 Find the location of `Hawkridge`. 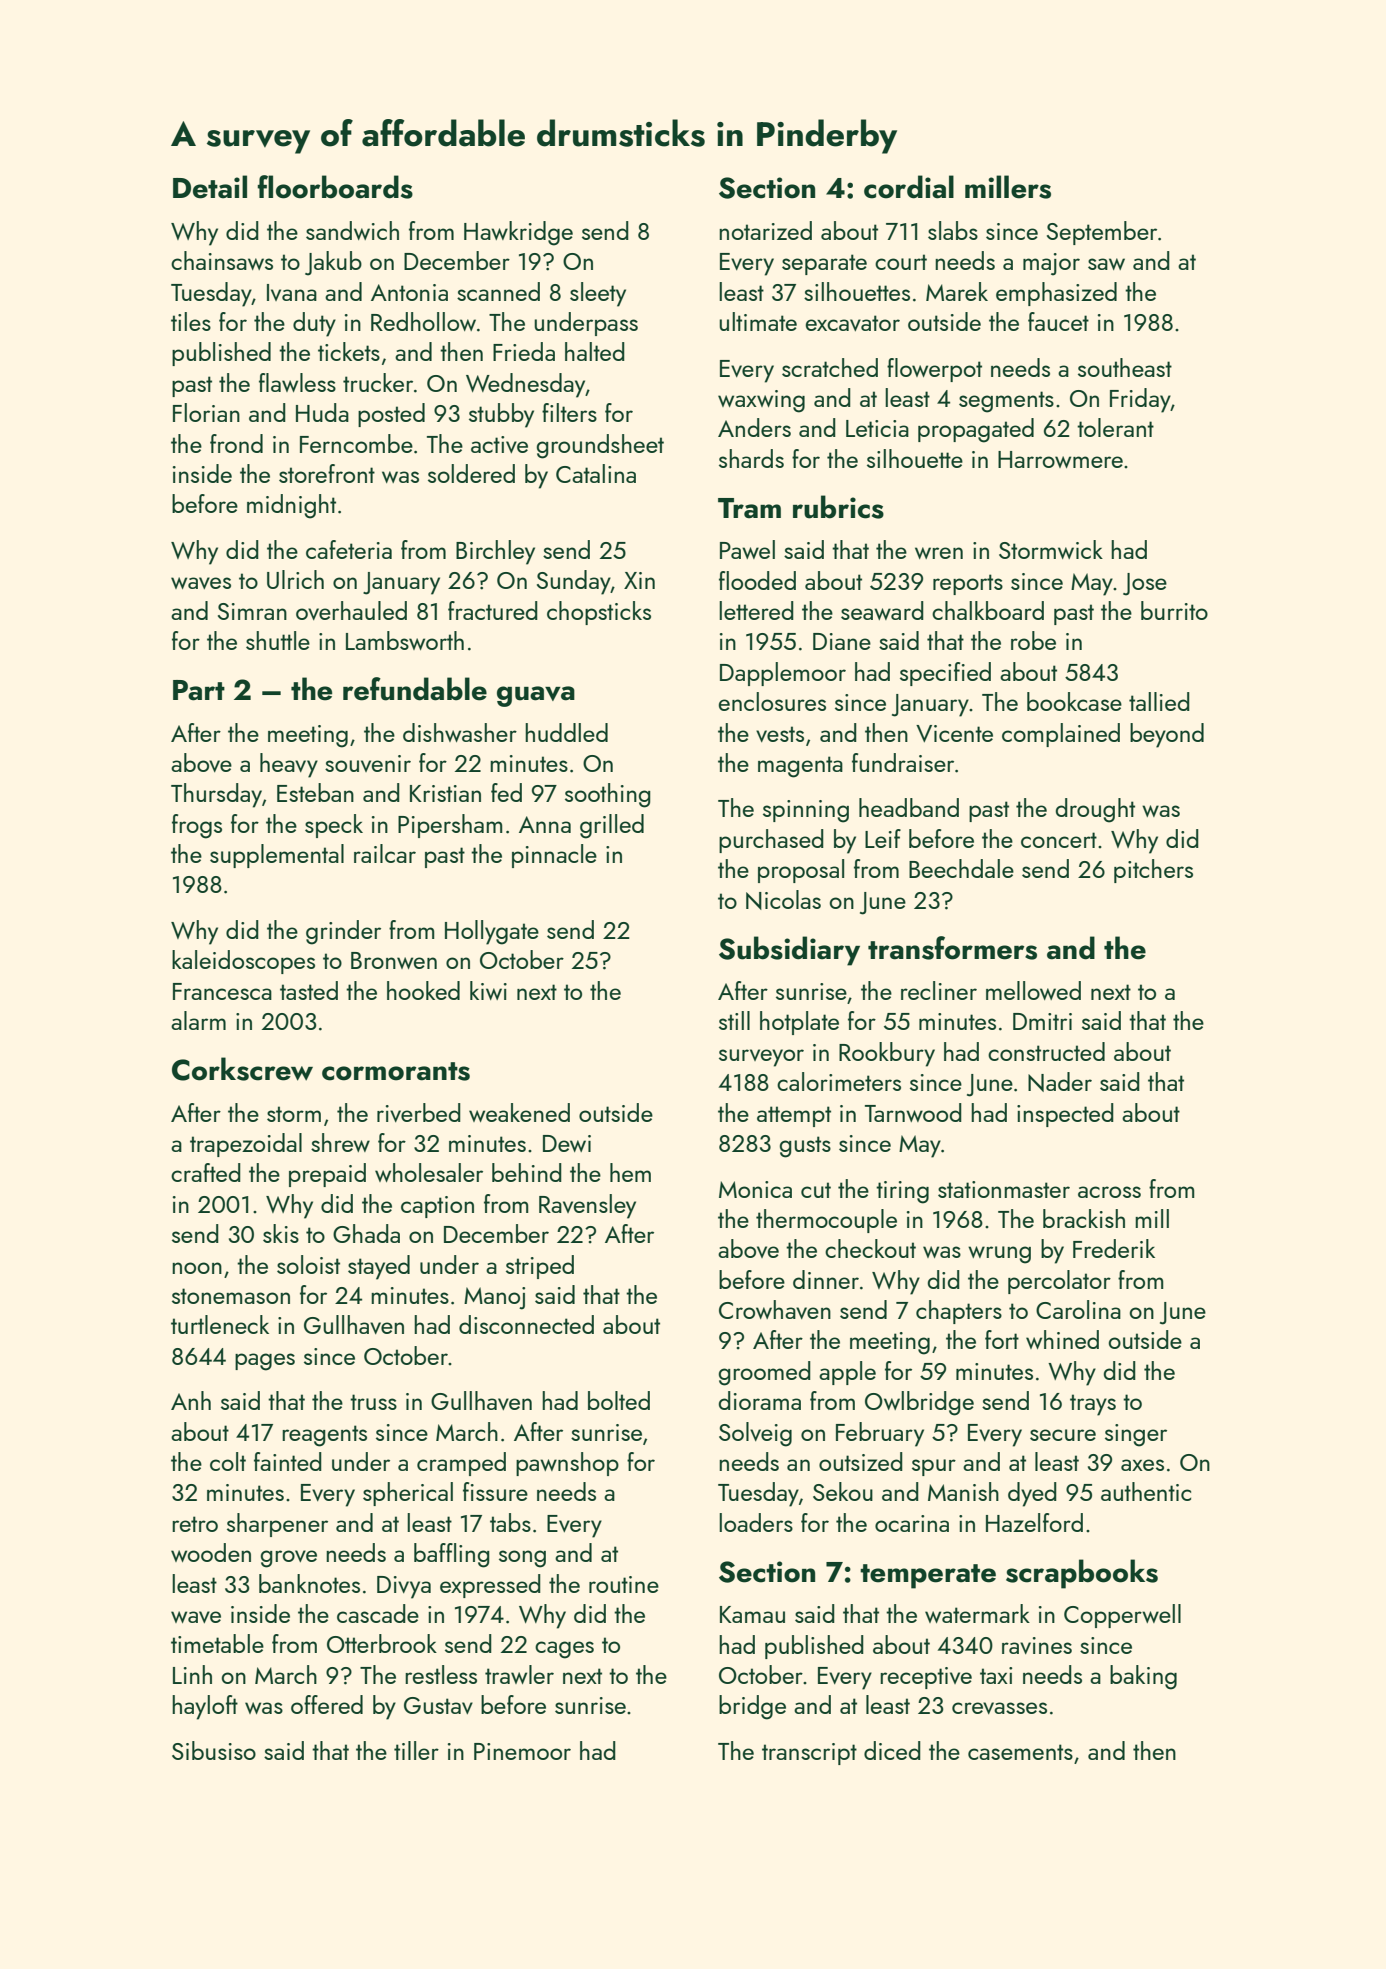

Hawkridge is located at coordinates (518, 233).
